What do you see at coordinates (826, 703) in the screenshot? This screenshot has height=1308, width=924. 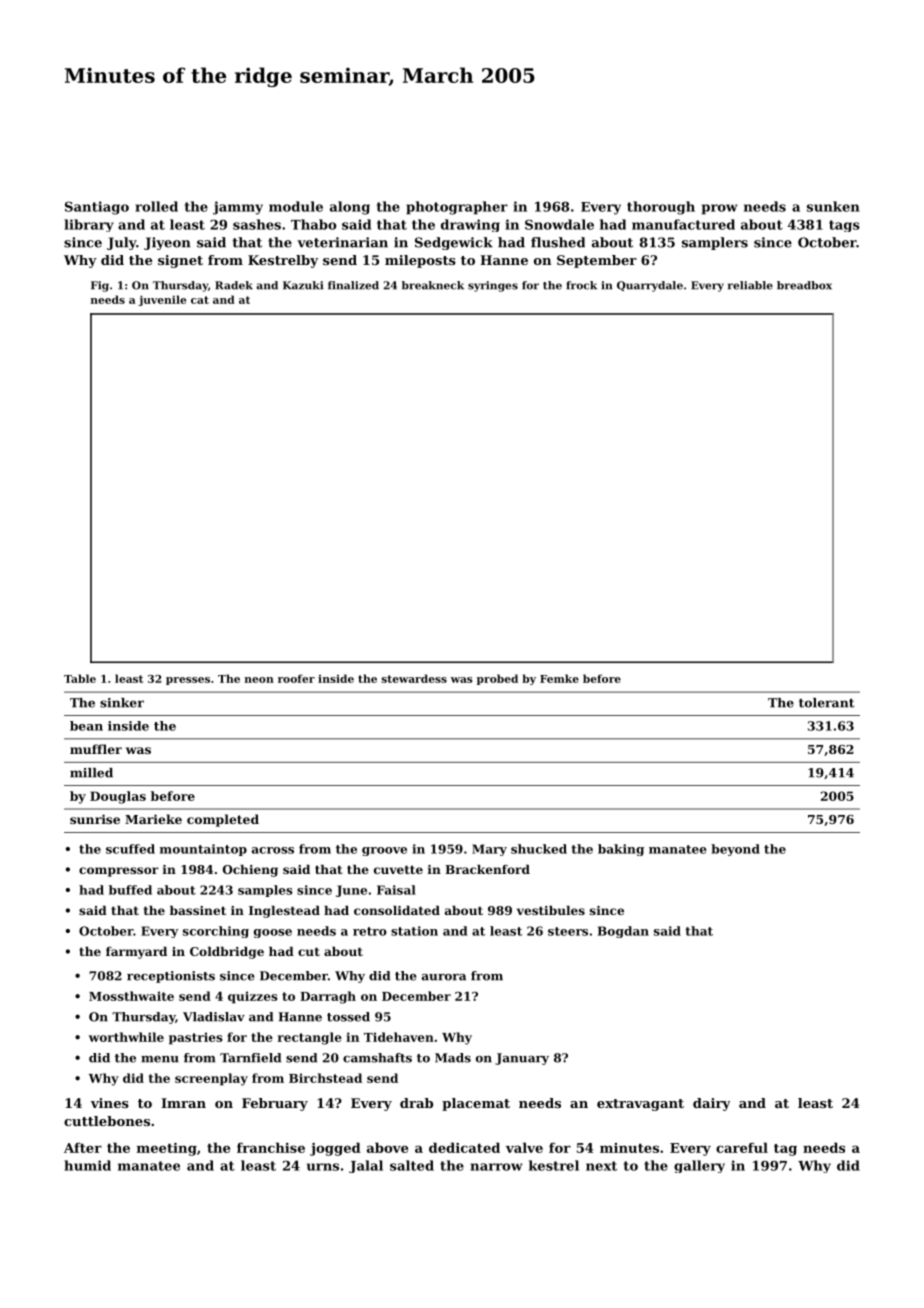 I see `tolerant` at bounding box center [826, 703].
